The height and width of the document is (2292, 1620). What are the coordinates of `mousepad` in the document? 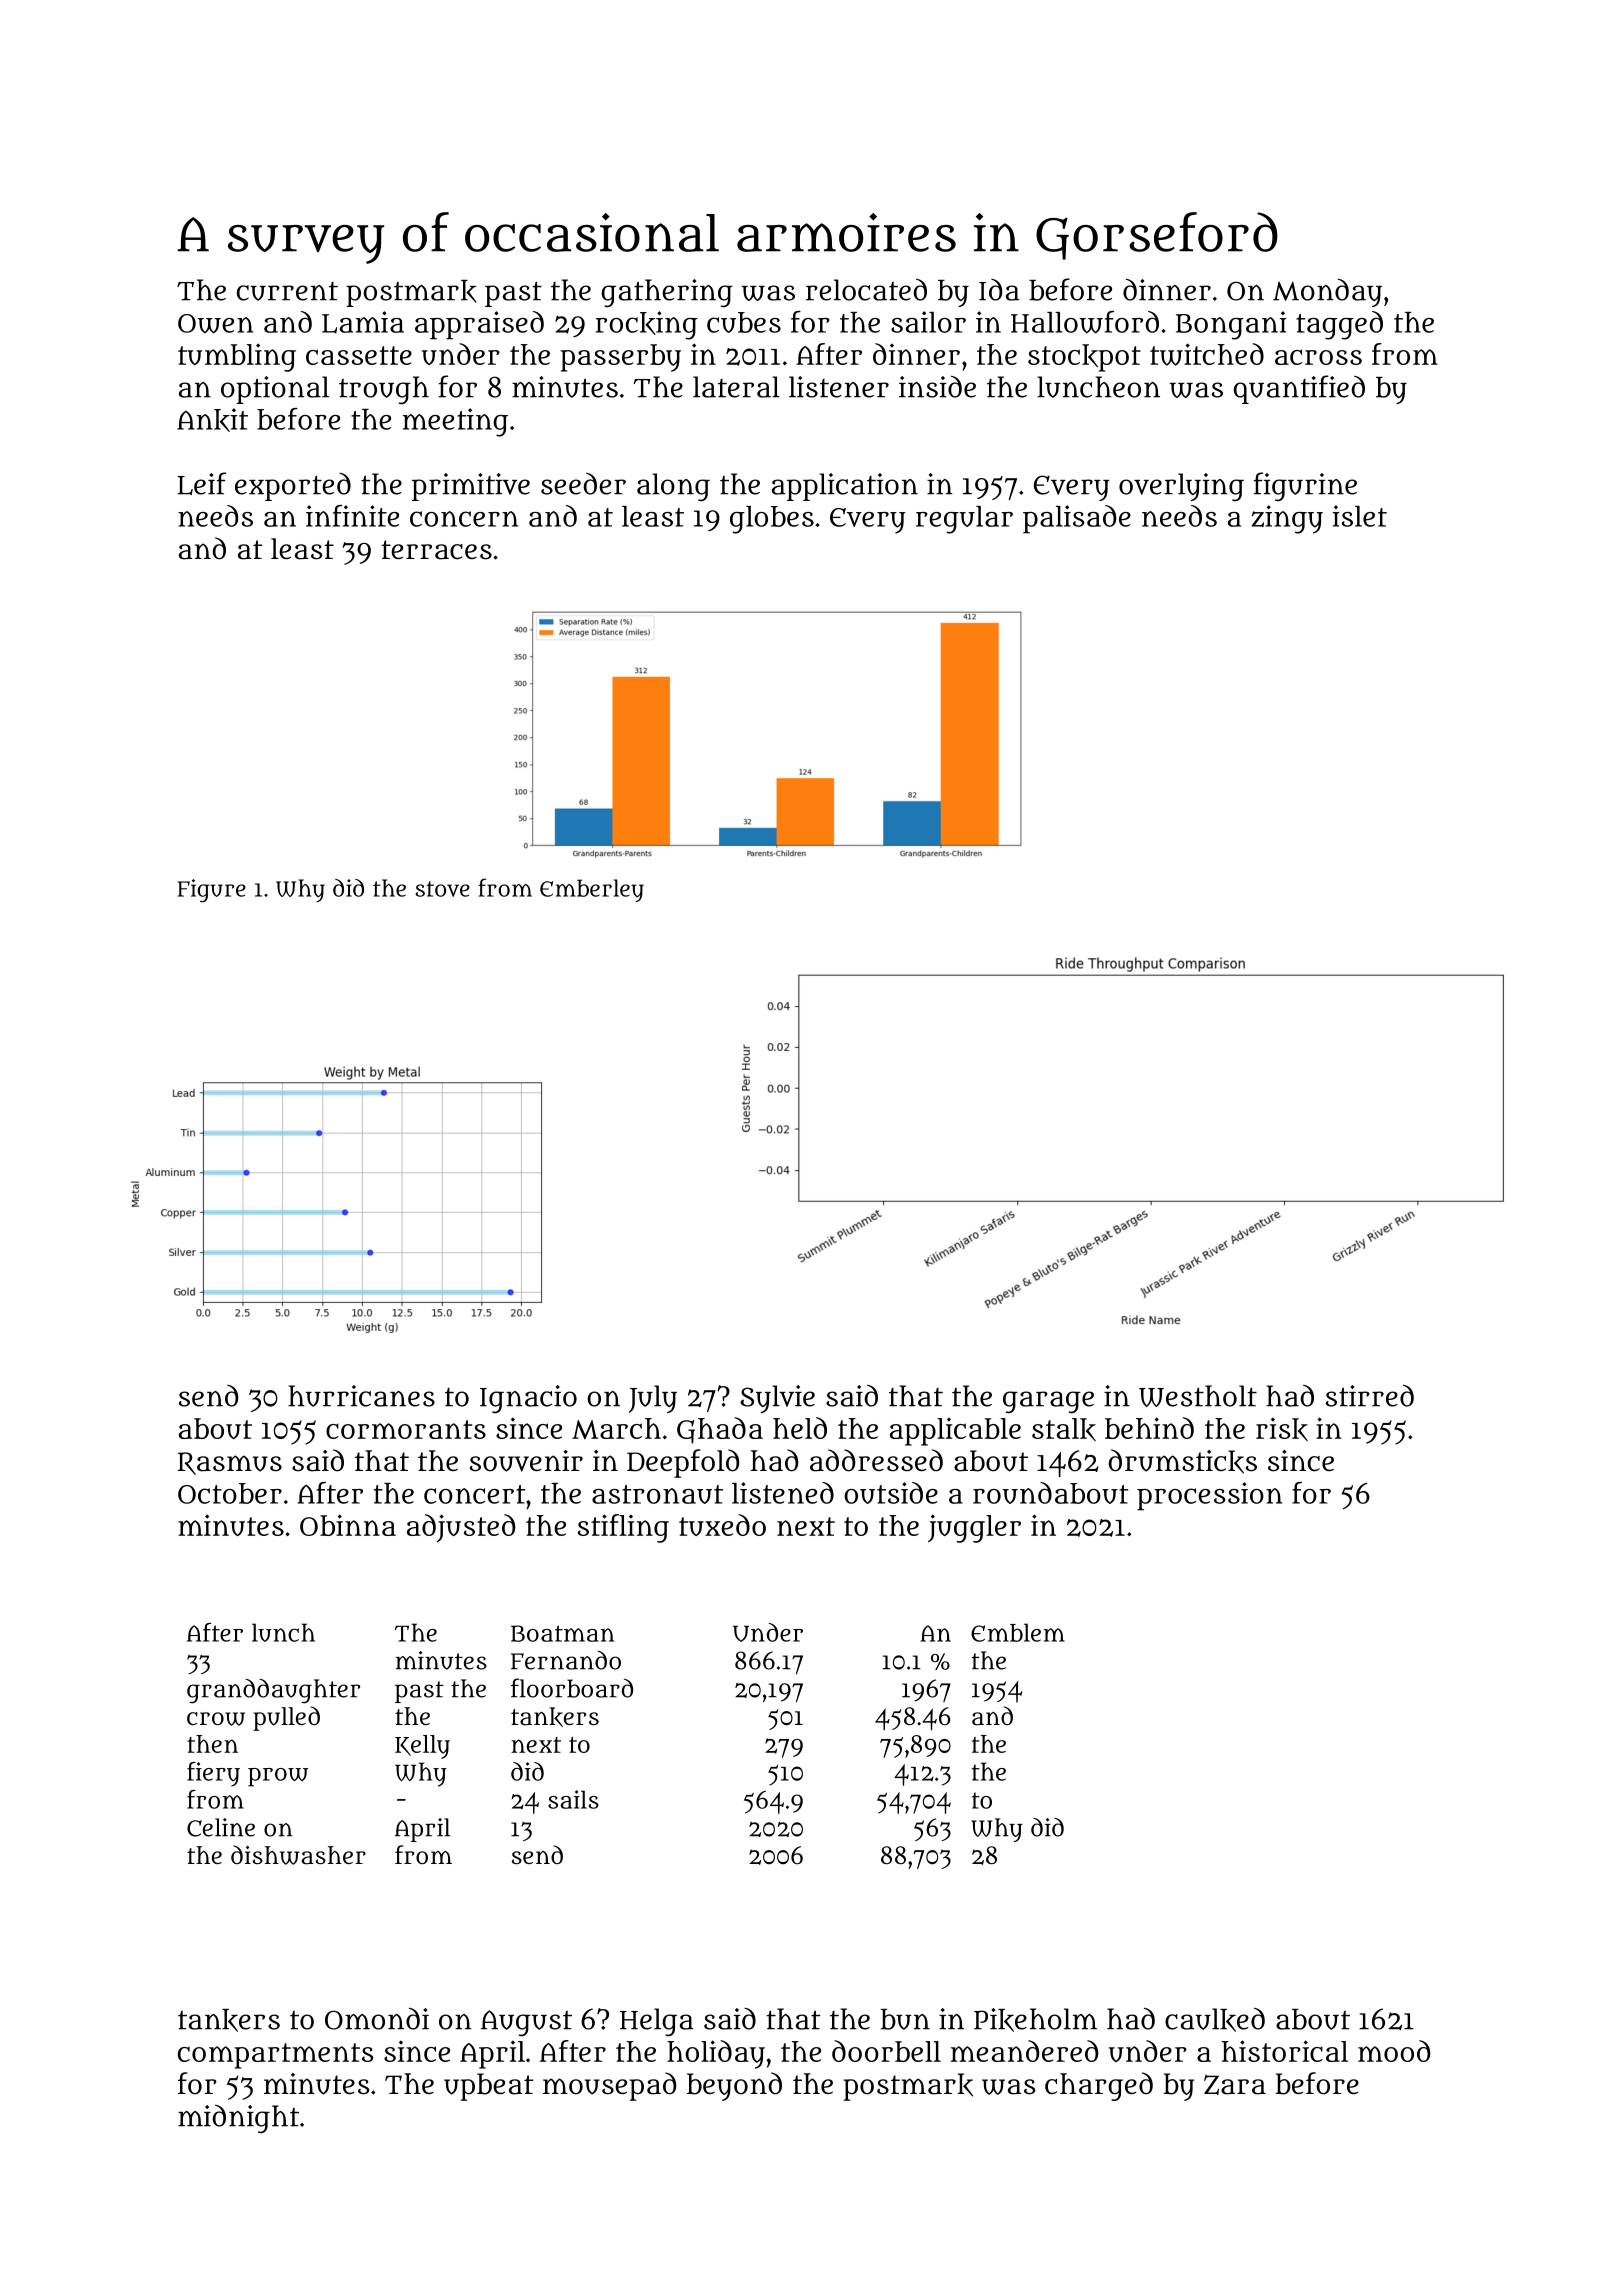 It's located at (609, 2086).
